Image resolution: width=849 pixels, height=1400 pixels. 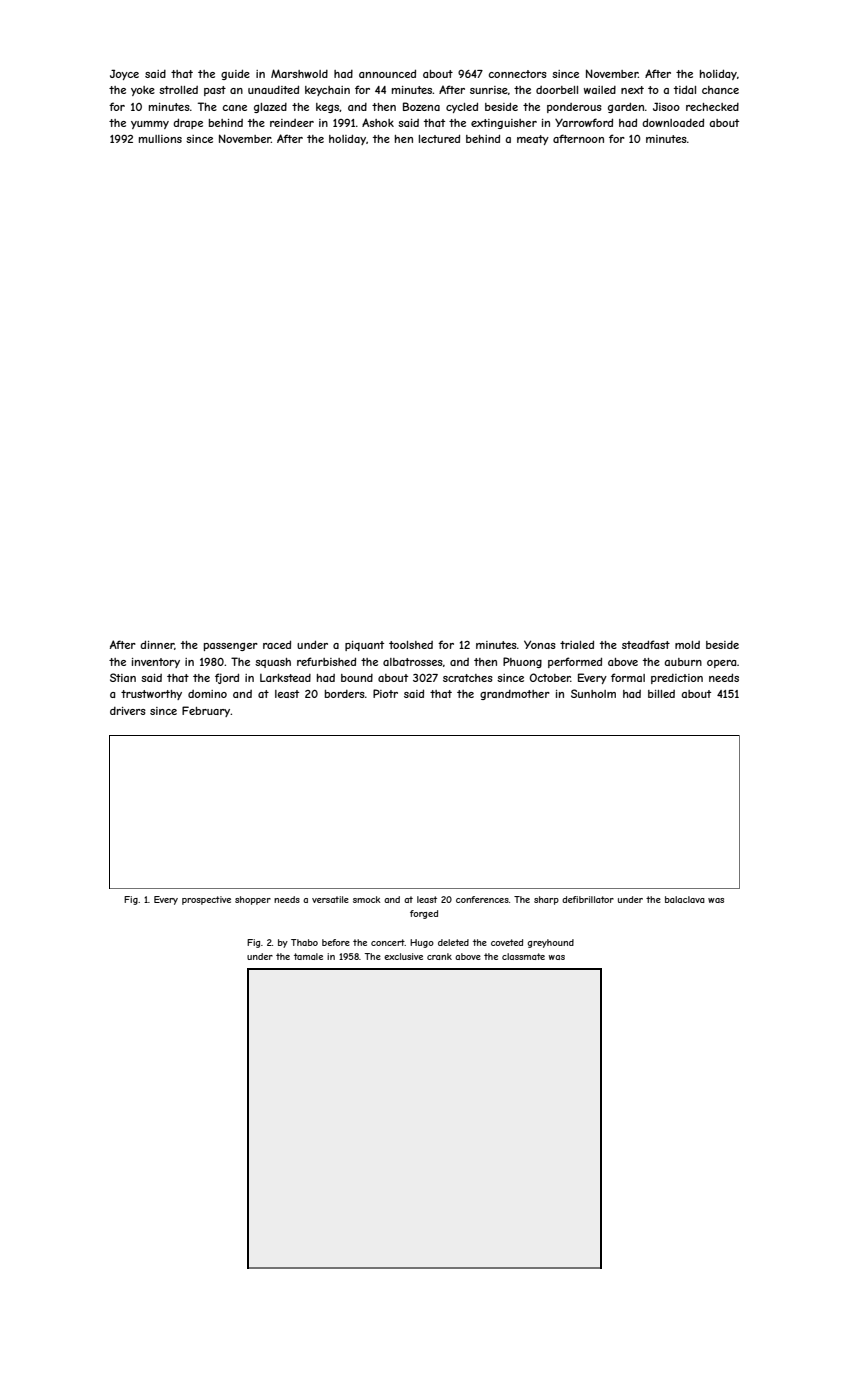 I want to click on defibrillator, so click(x=588, y=899).
